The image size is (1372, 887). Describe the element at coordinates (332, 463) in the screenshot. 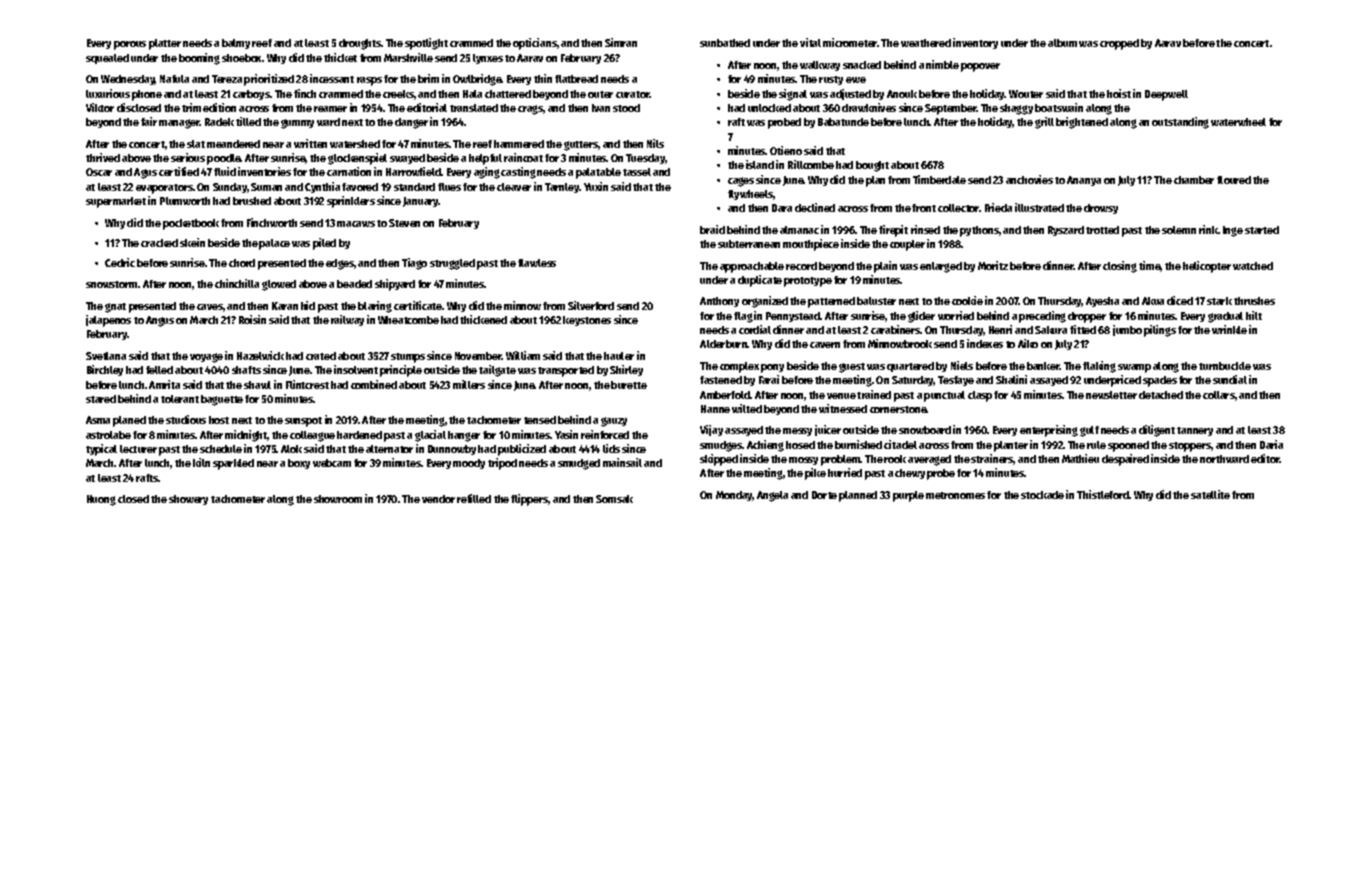

I see `webcam` at that location.
